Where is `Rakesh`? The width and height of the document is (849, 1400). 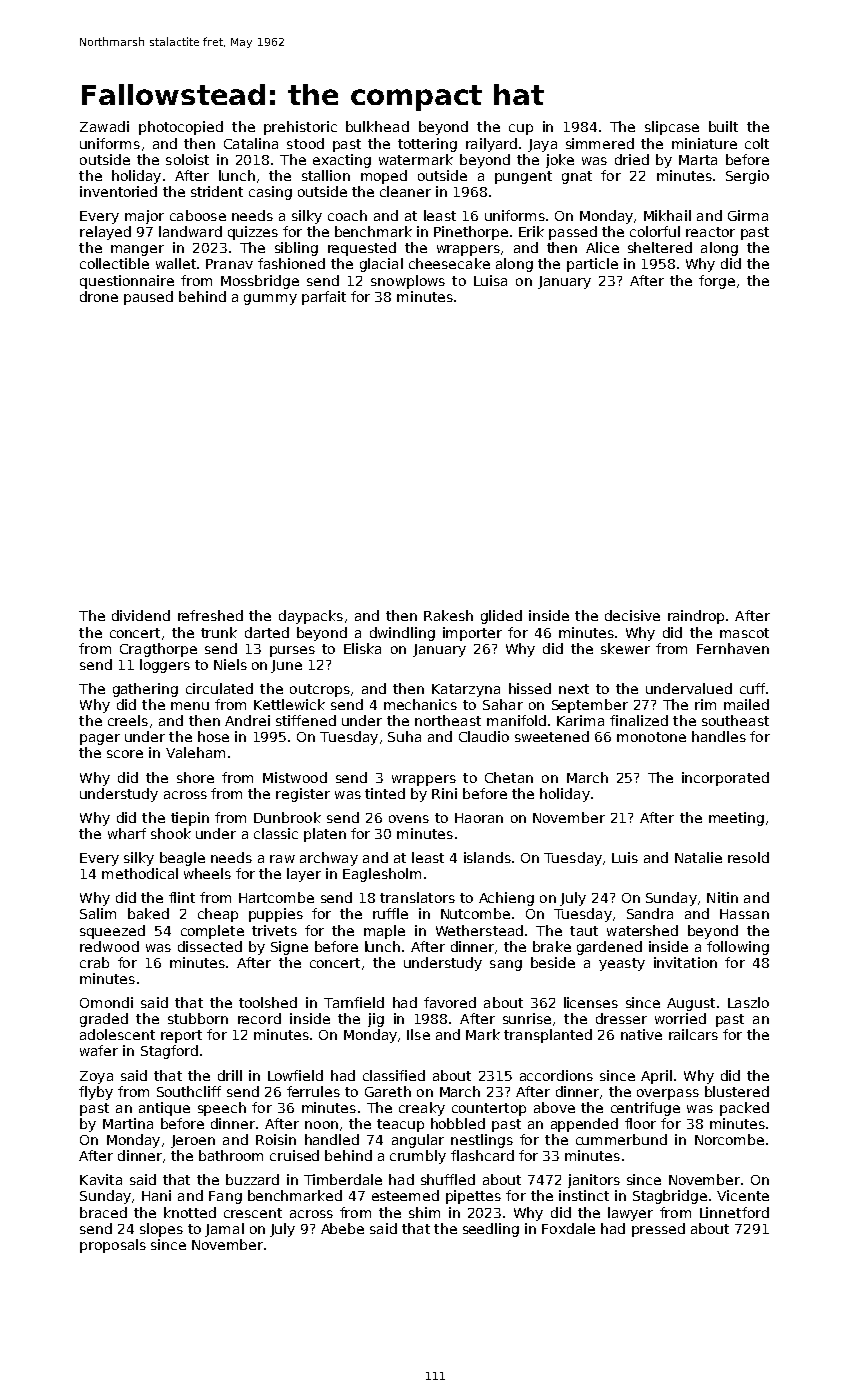 Rakesh is located at coordinates (448, 615).
